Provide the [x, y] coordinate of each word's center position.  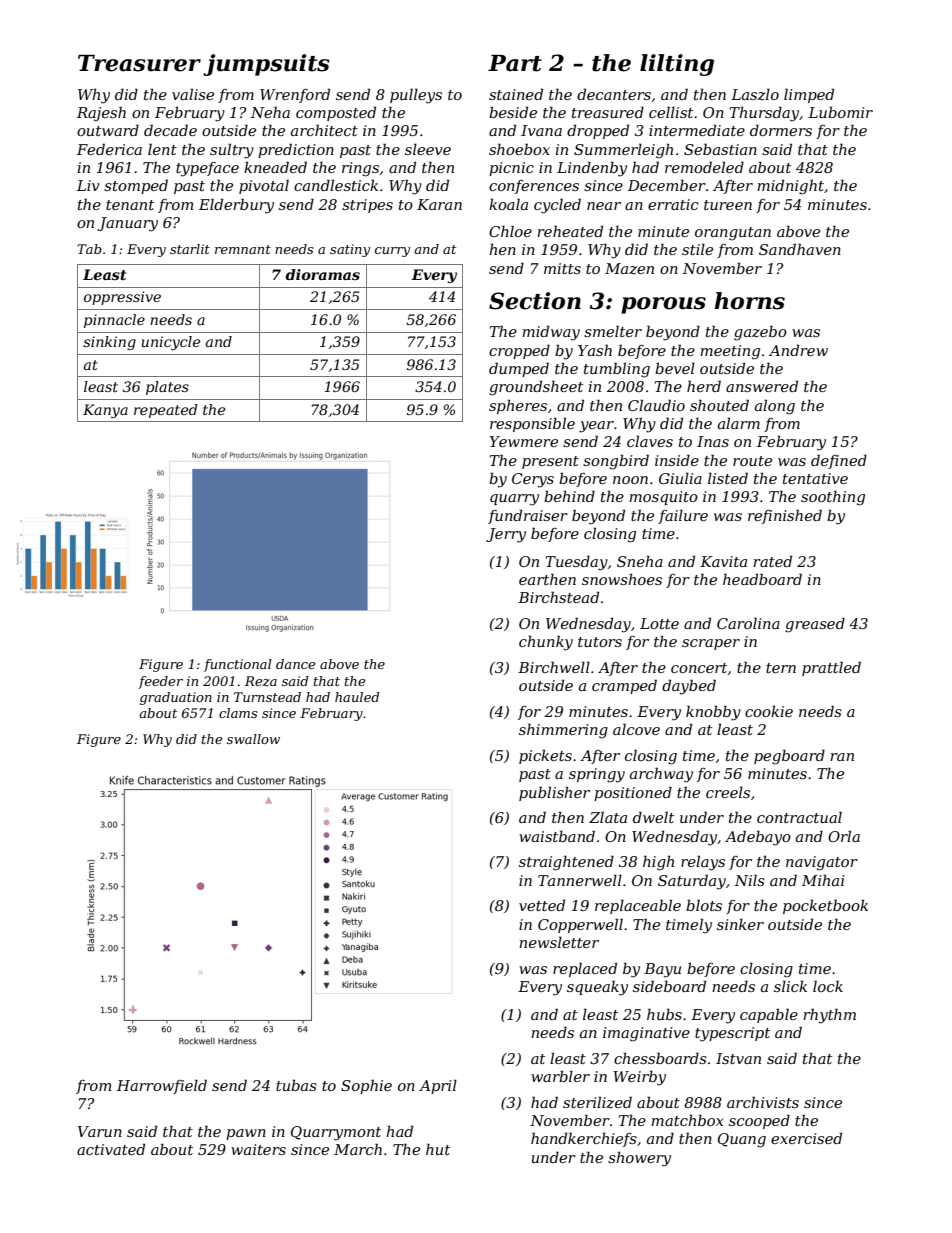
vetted [542, 905]
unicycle [171, 343]
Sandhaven [800, 249]
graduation [176, 698]
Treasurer [139, 63]
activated [111, 1149]
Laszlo [755, 94]
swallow [253, 739]
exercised [806, 1138]
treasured [608, 112]
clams [238, 713]
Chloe [510, 231]
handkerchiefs [584, 1139]
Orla [844, 836]
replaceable [638, 906]
